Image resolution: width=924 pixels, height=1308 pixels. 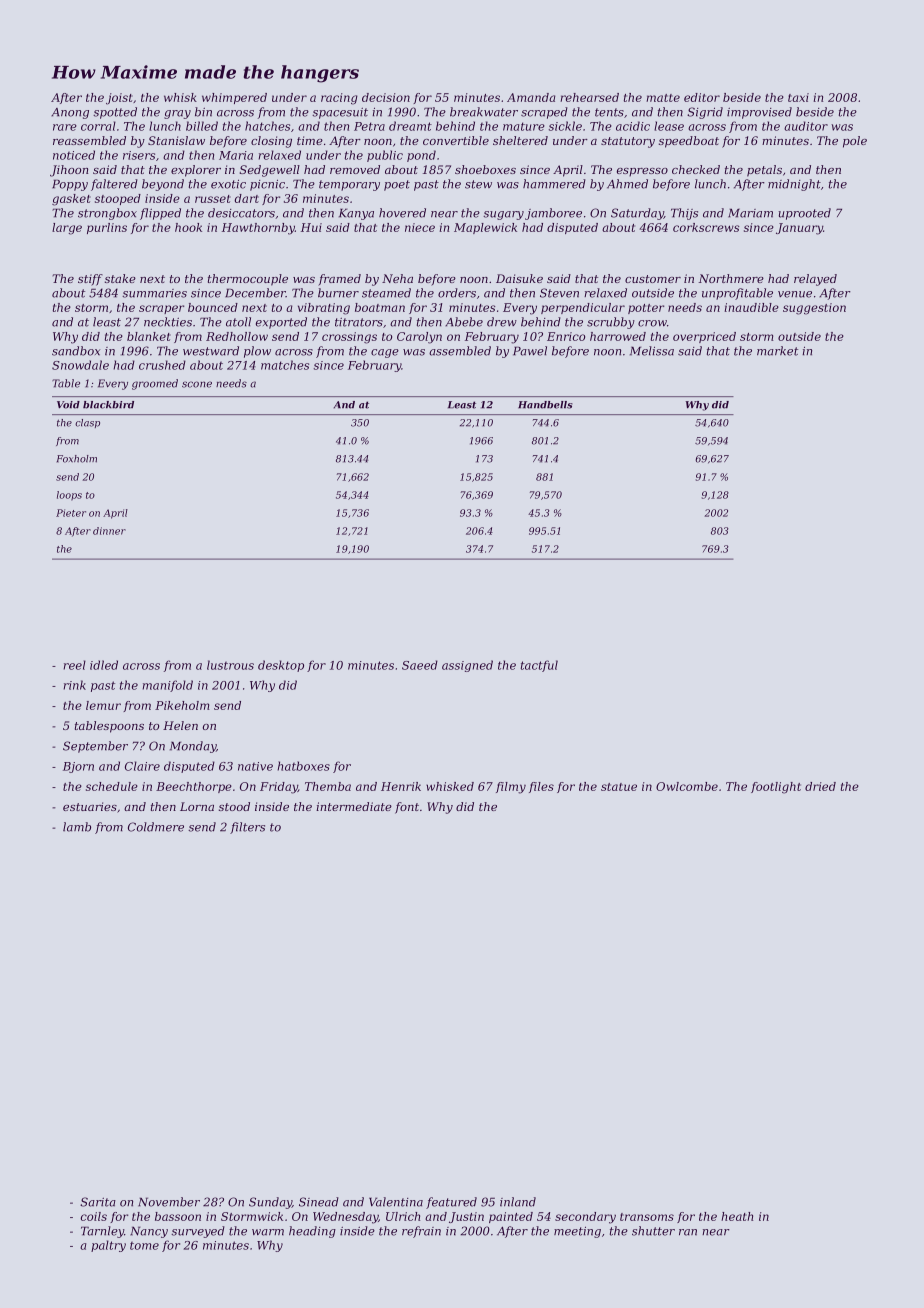 I want to click on matches, so click(x=285, y=365).
